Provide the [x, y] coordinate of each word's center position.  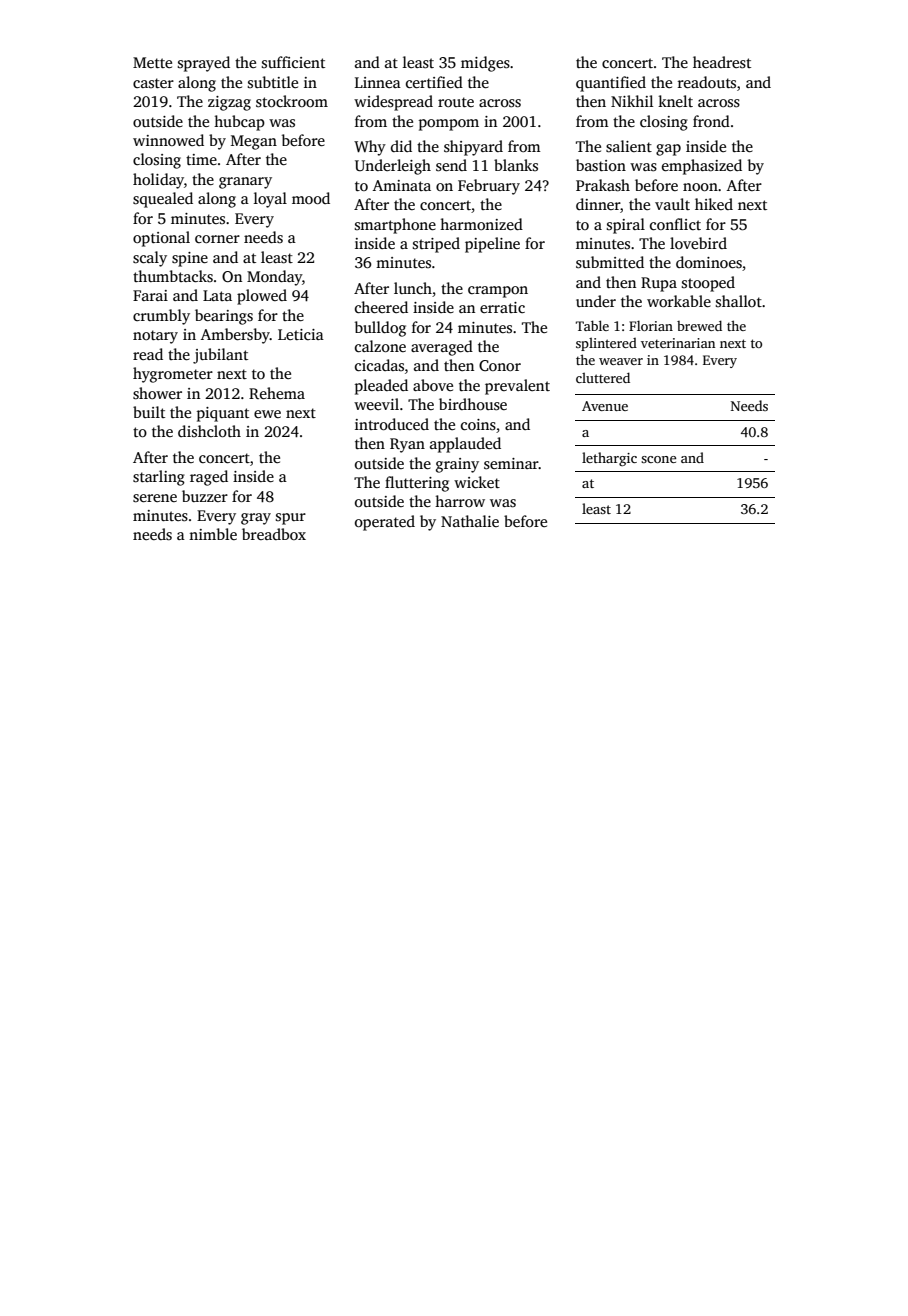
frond [711, 121]
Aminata [402, 185]
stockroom [292, 101]
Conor [500, 365]
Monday [274, 278]
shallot [739, 301]
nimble [213, 534]
